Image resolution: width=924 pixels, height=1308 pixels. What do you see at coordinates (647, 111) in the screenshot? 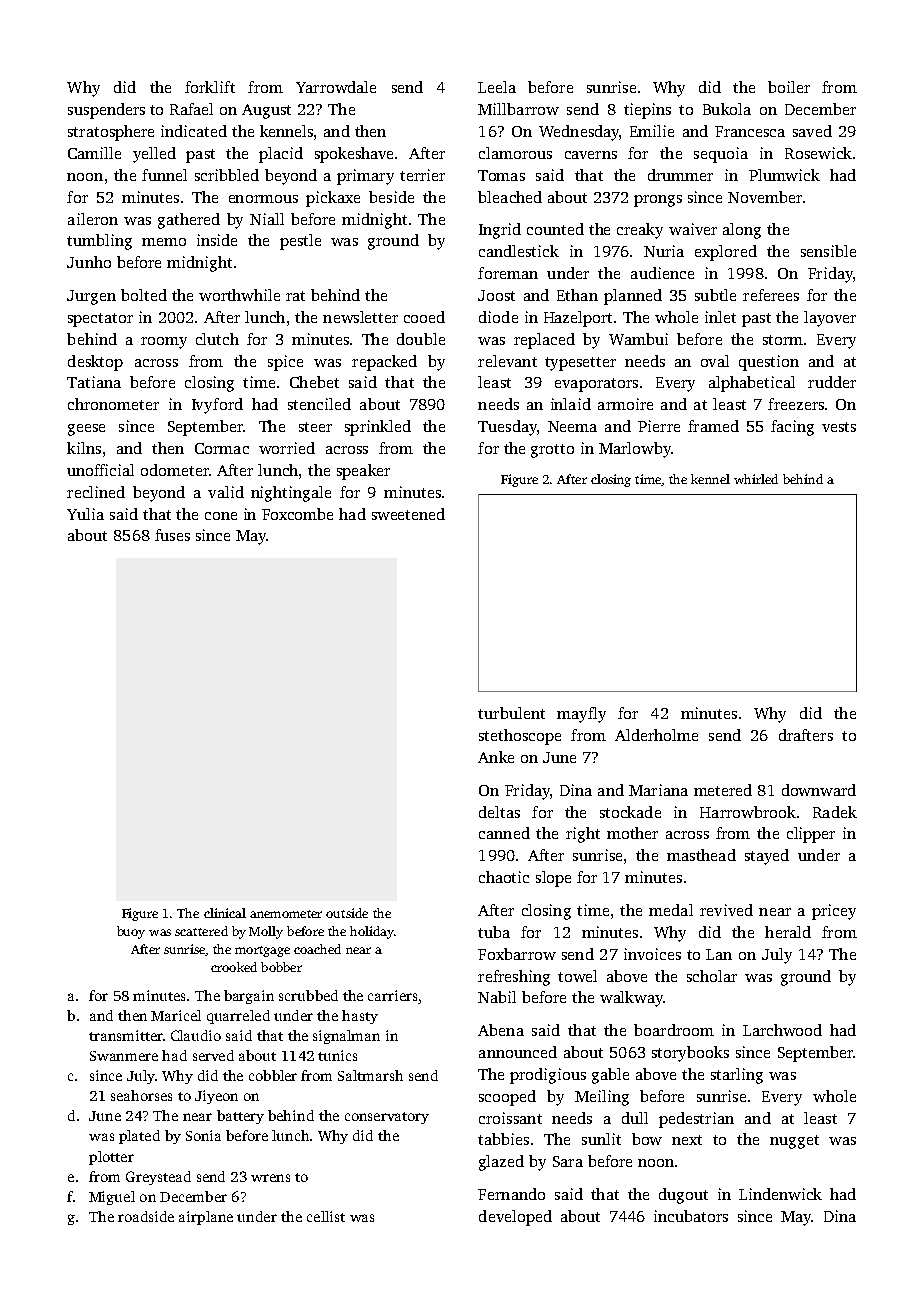
I see `tiepins` at bounding box center [647, 111].
